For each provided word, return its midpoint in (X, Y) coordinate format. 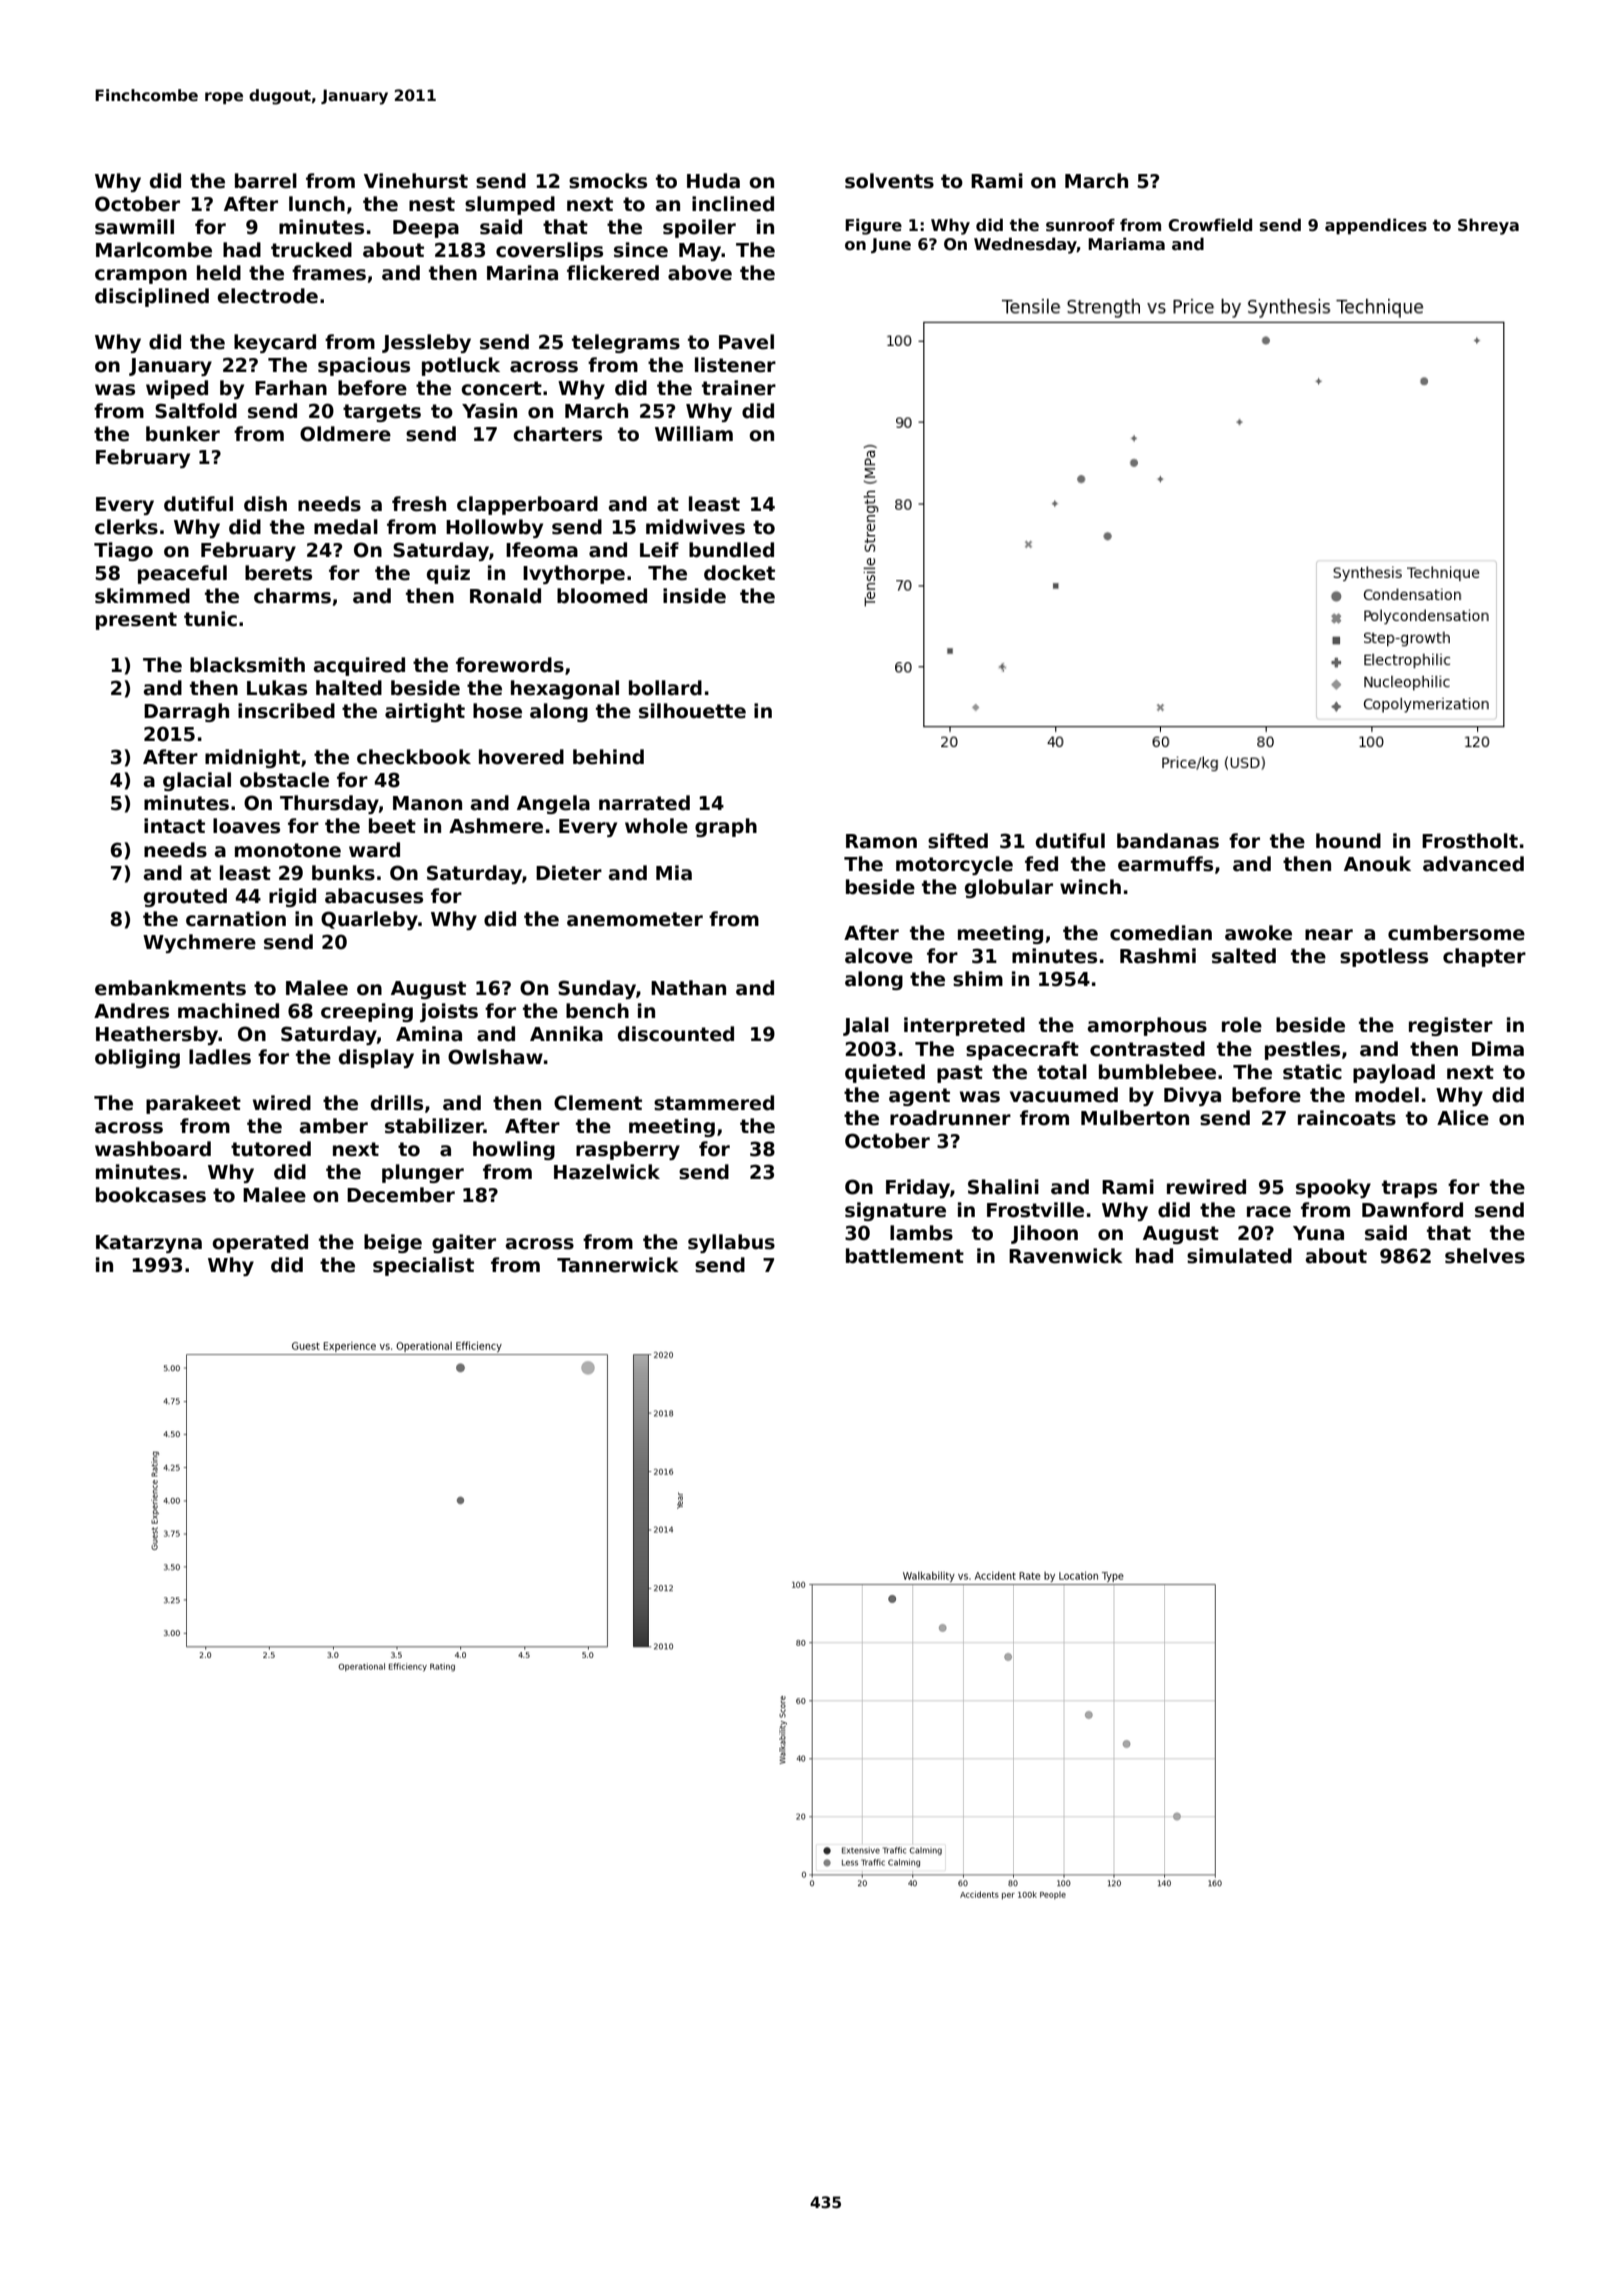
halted (349, 688)
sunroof (1080, 225)
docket (739, 573)
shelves (1485, 1256)
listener (735, 365)
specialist (423, 1266)
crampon (141, 276)
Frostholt (1470, 841)
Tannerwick (618, 1265)
